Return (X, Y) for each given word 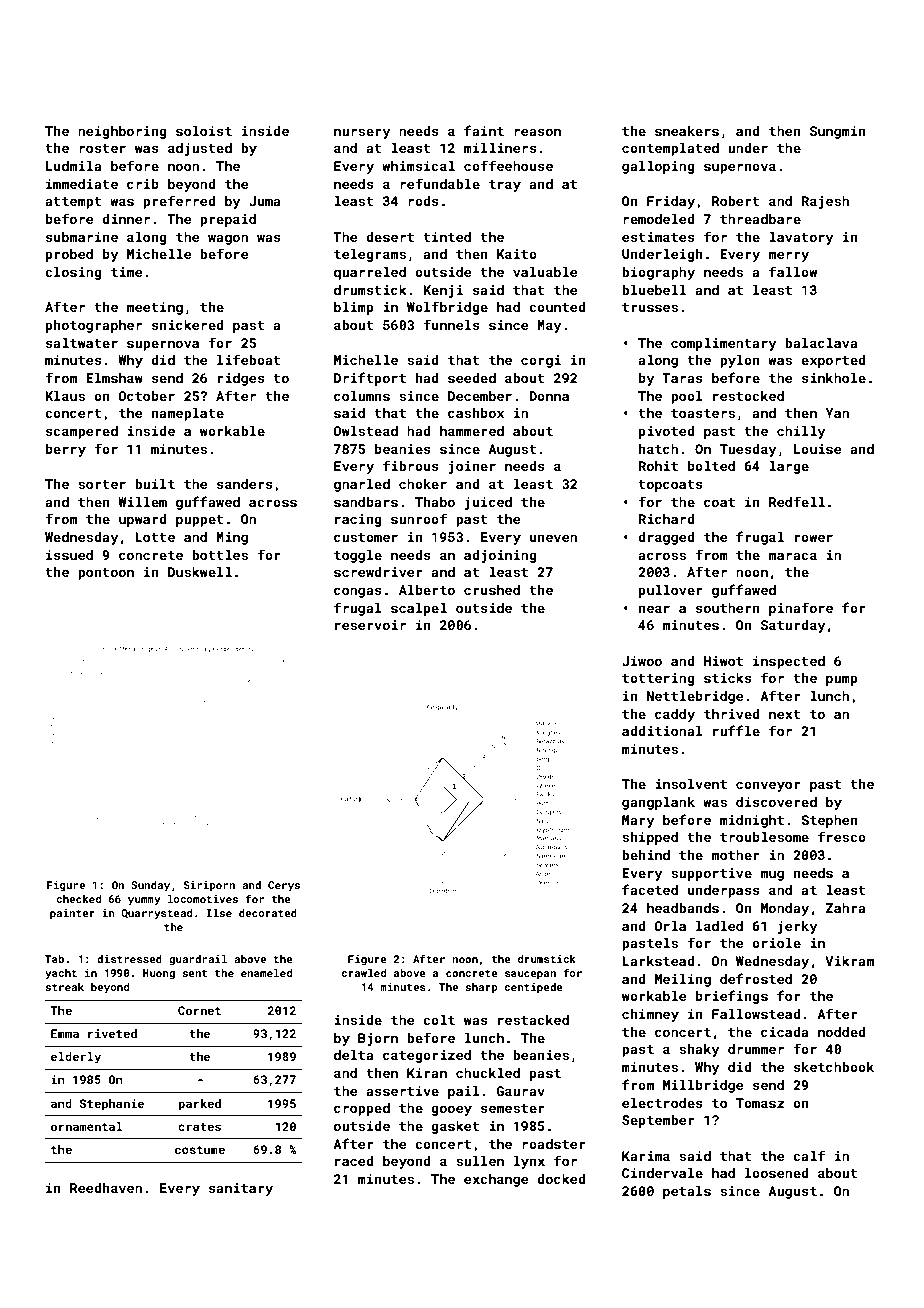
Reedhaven (106, 1188)
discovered (776, 802)
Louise (817, 449)
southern (728, 608)
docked (561, 1179)
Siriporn (209, 886)
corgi (541, 361)
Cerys (284, 886)
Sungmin (838, 132)
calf (809, 1155)
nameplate (188, 414)
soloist (204, 131)
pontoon (106, 574)
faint (484, 130)
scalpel (419, 609)
